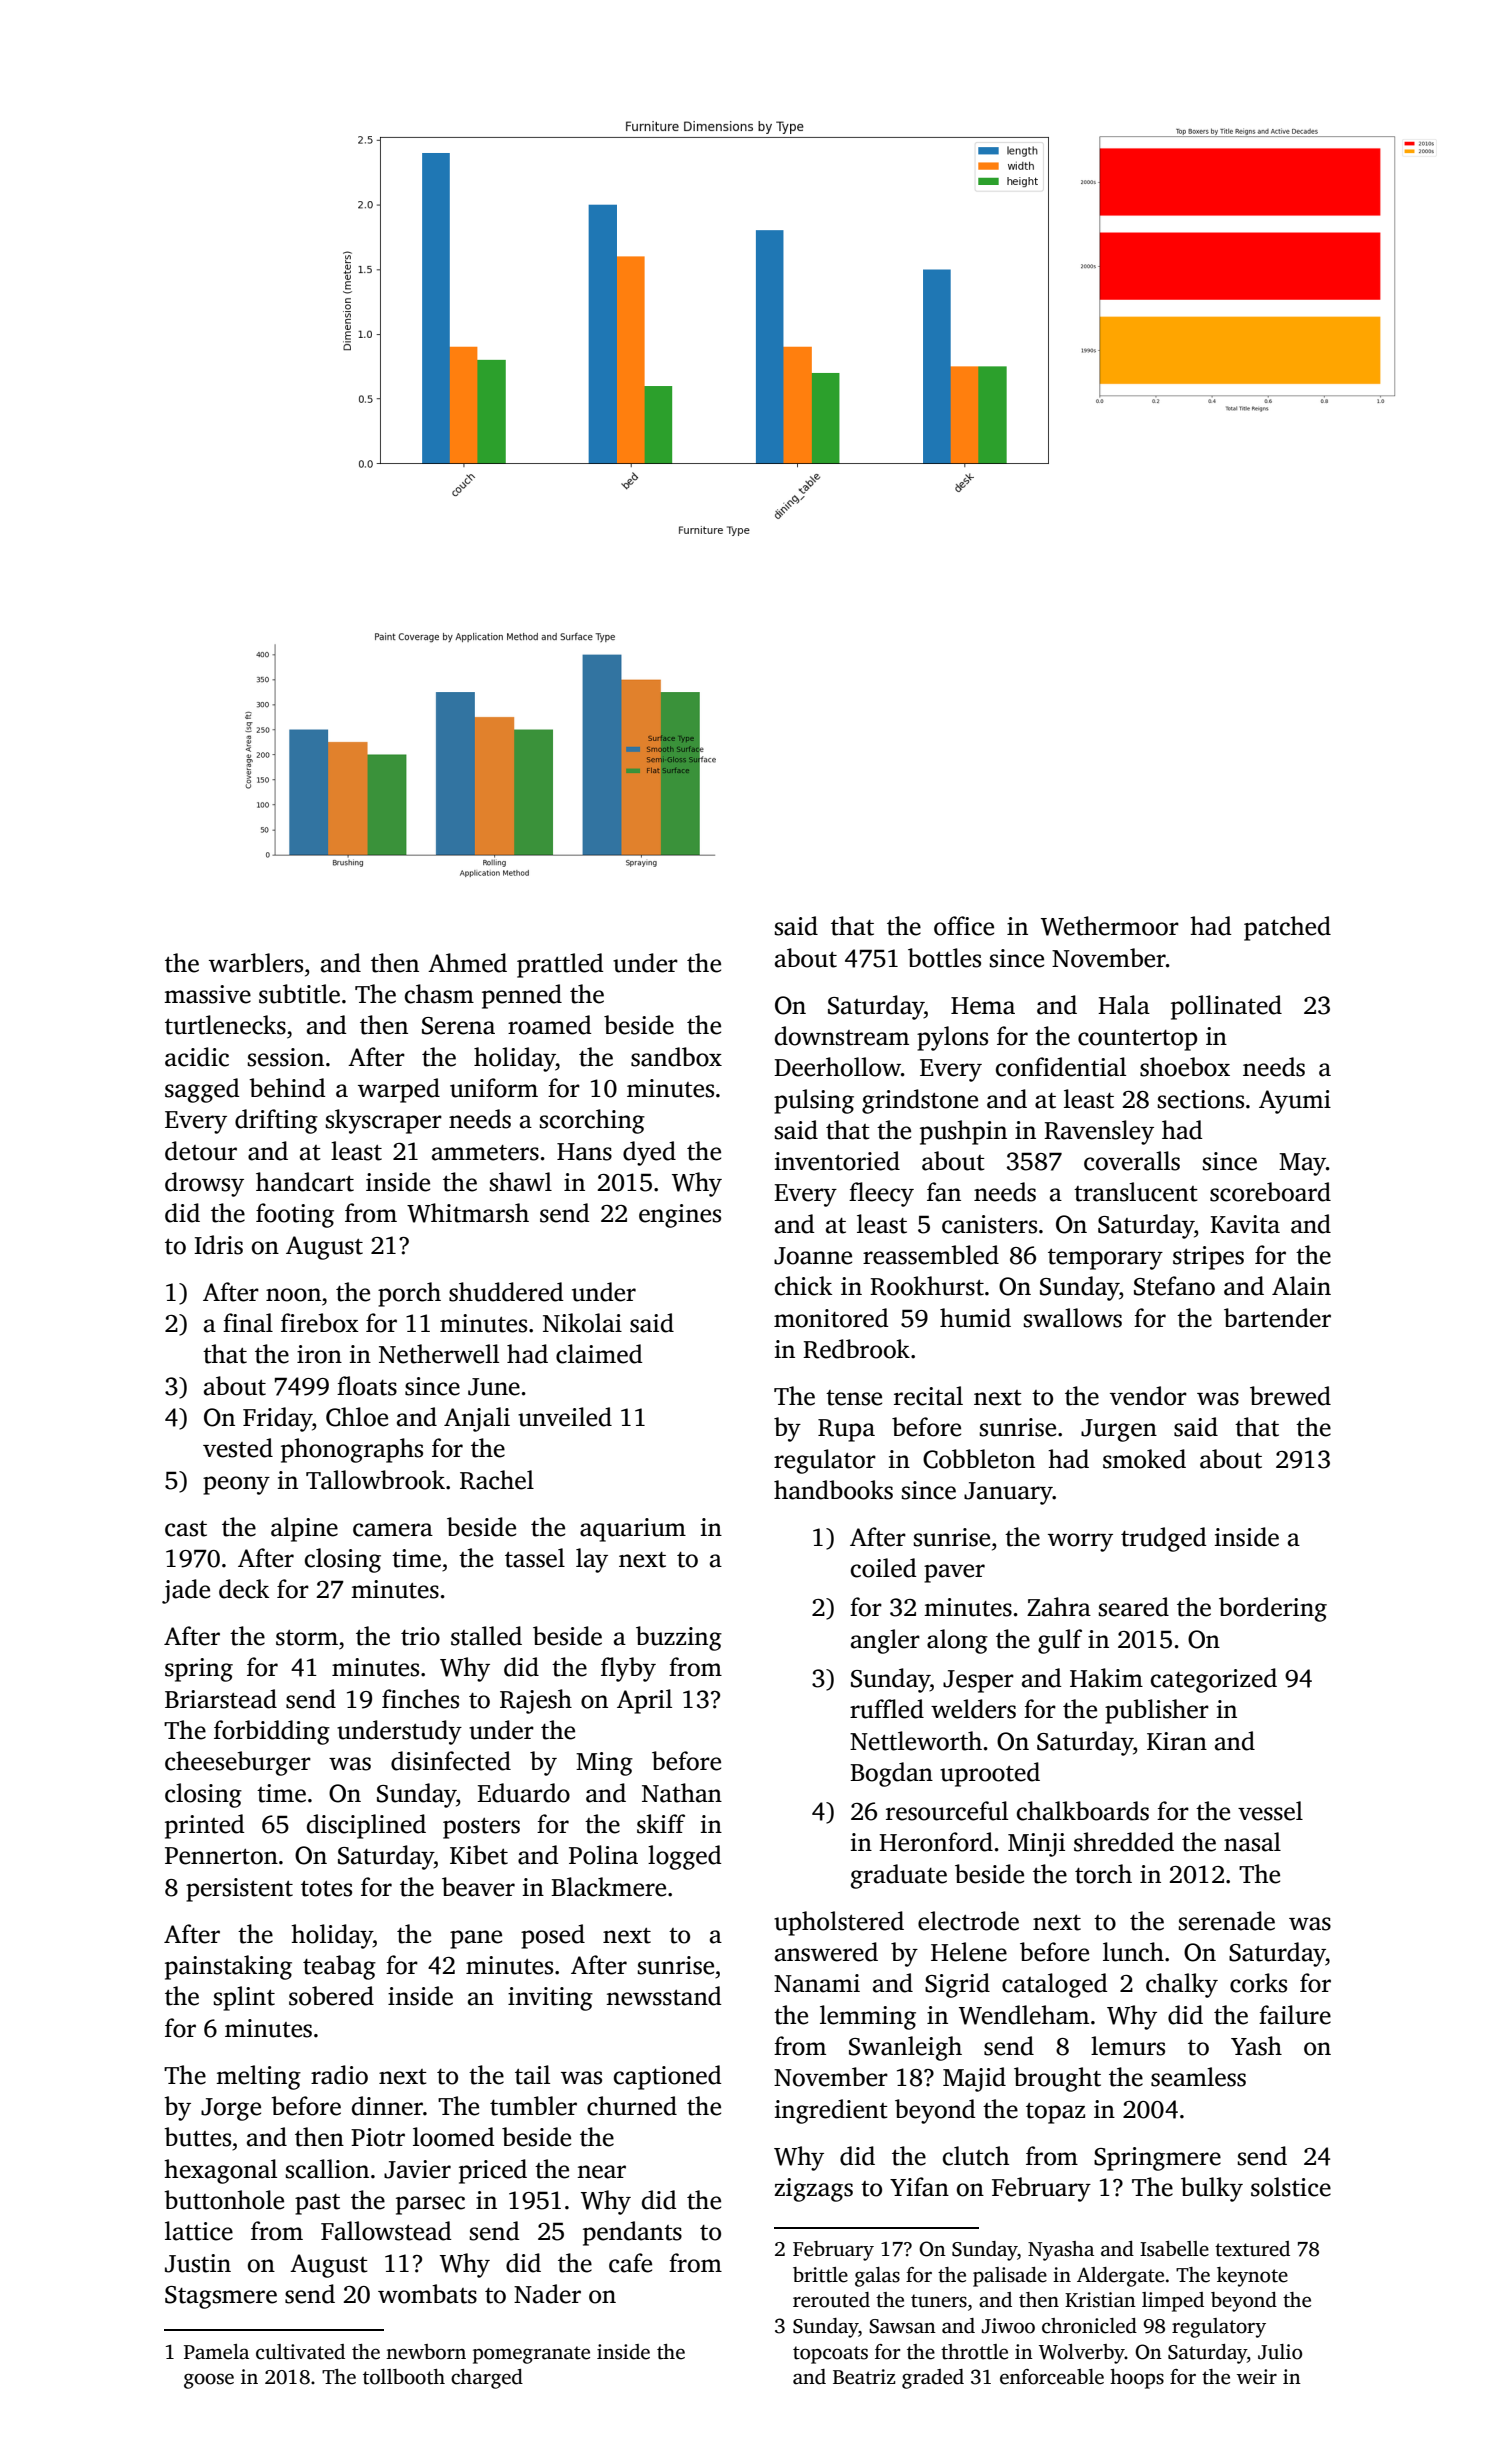  Describe the element at coordinates (393, 1530) in the document. I see `camera` at that location.
